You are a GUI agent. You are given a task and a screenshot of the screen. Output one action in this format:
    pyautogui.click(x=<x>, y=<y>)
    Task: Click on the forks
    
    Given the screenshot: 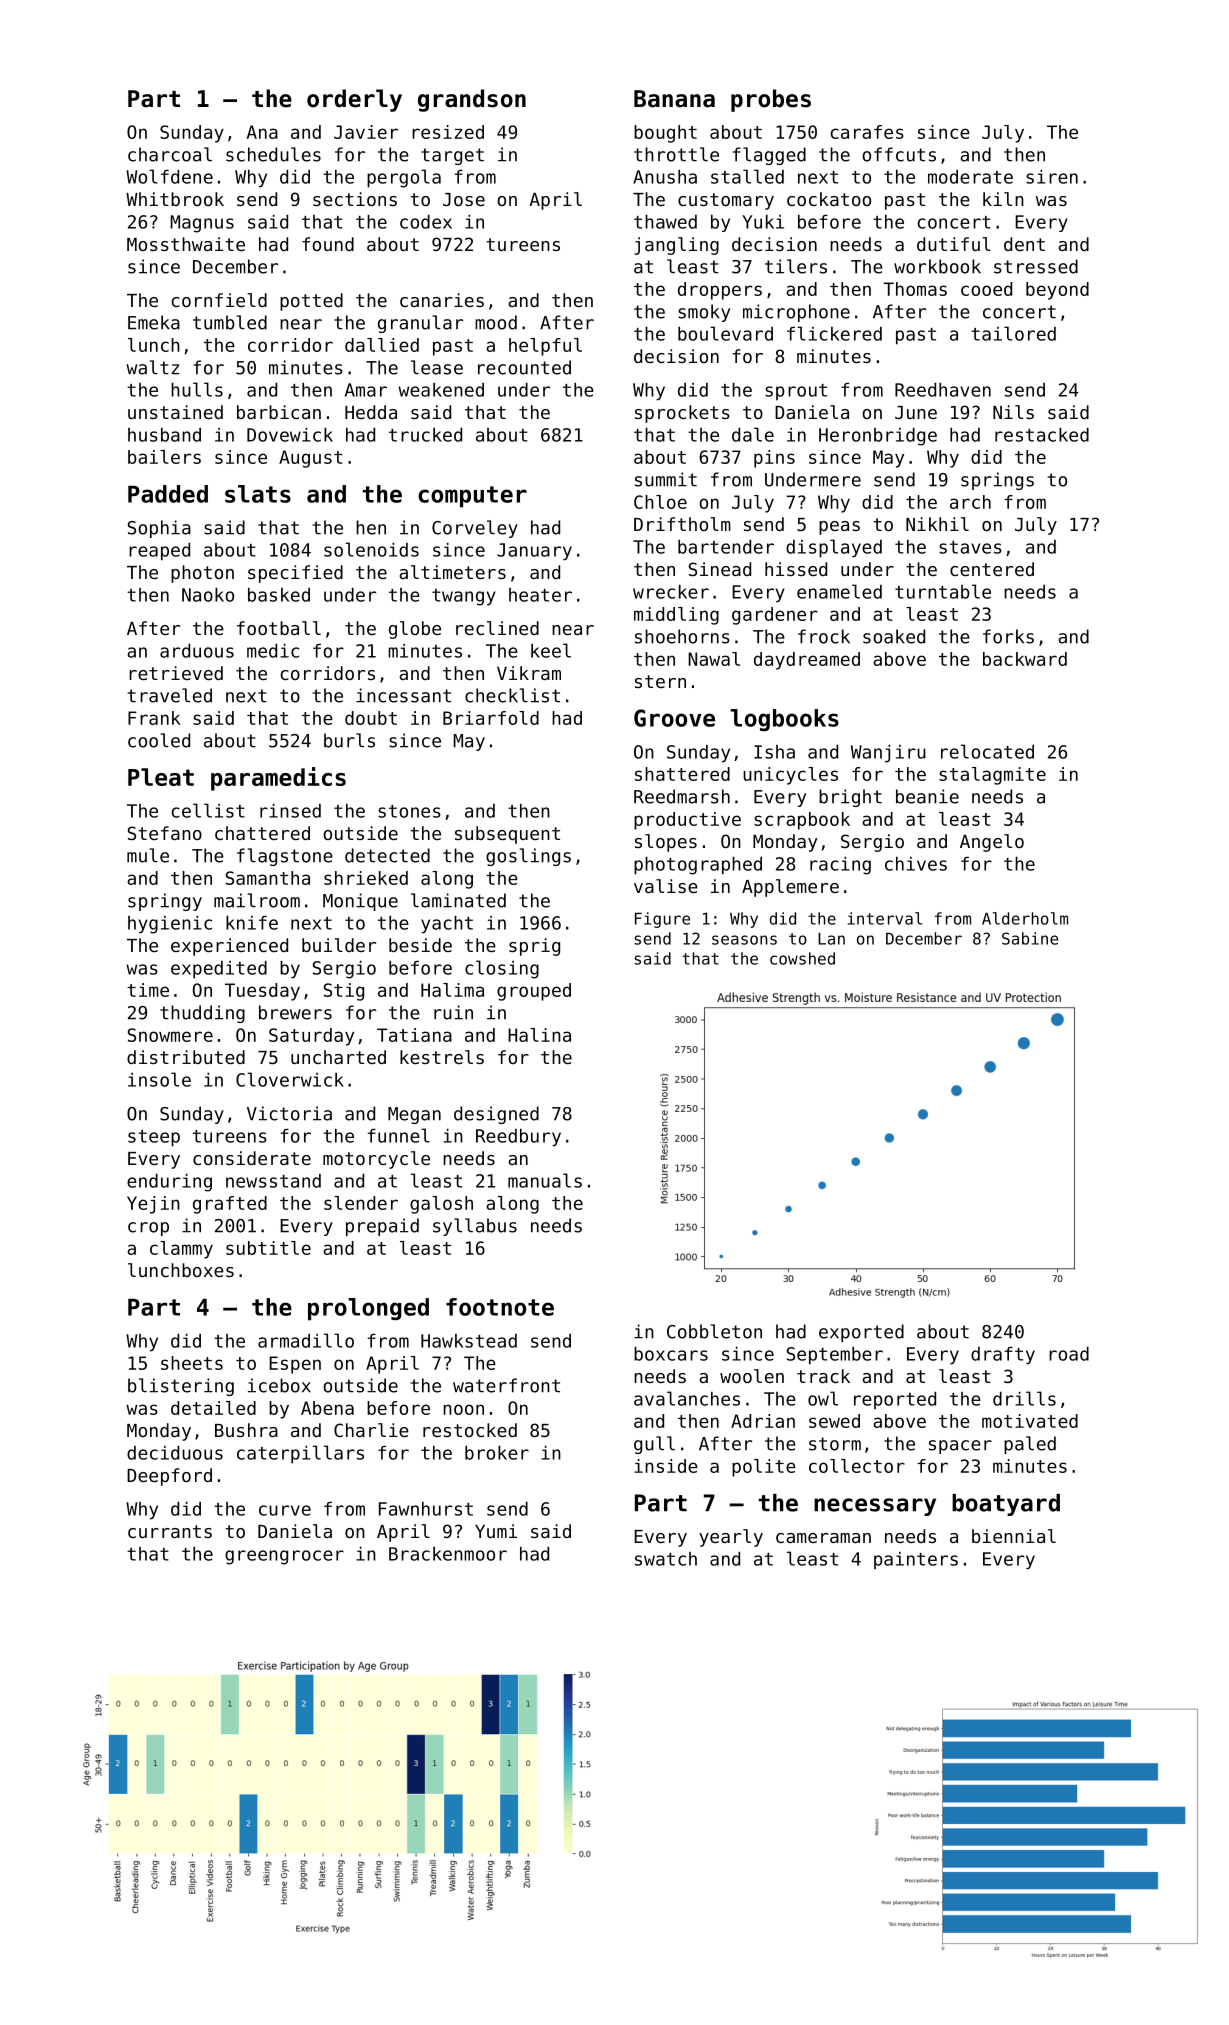 What is the action you would take?
    pyautogui.click(x=1008, y=636)
